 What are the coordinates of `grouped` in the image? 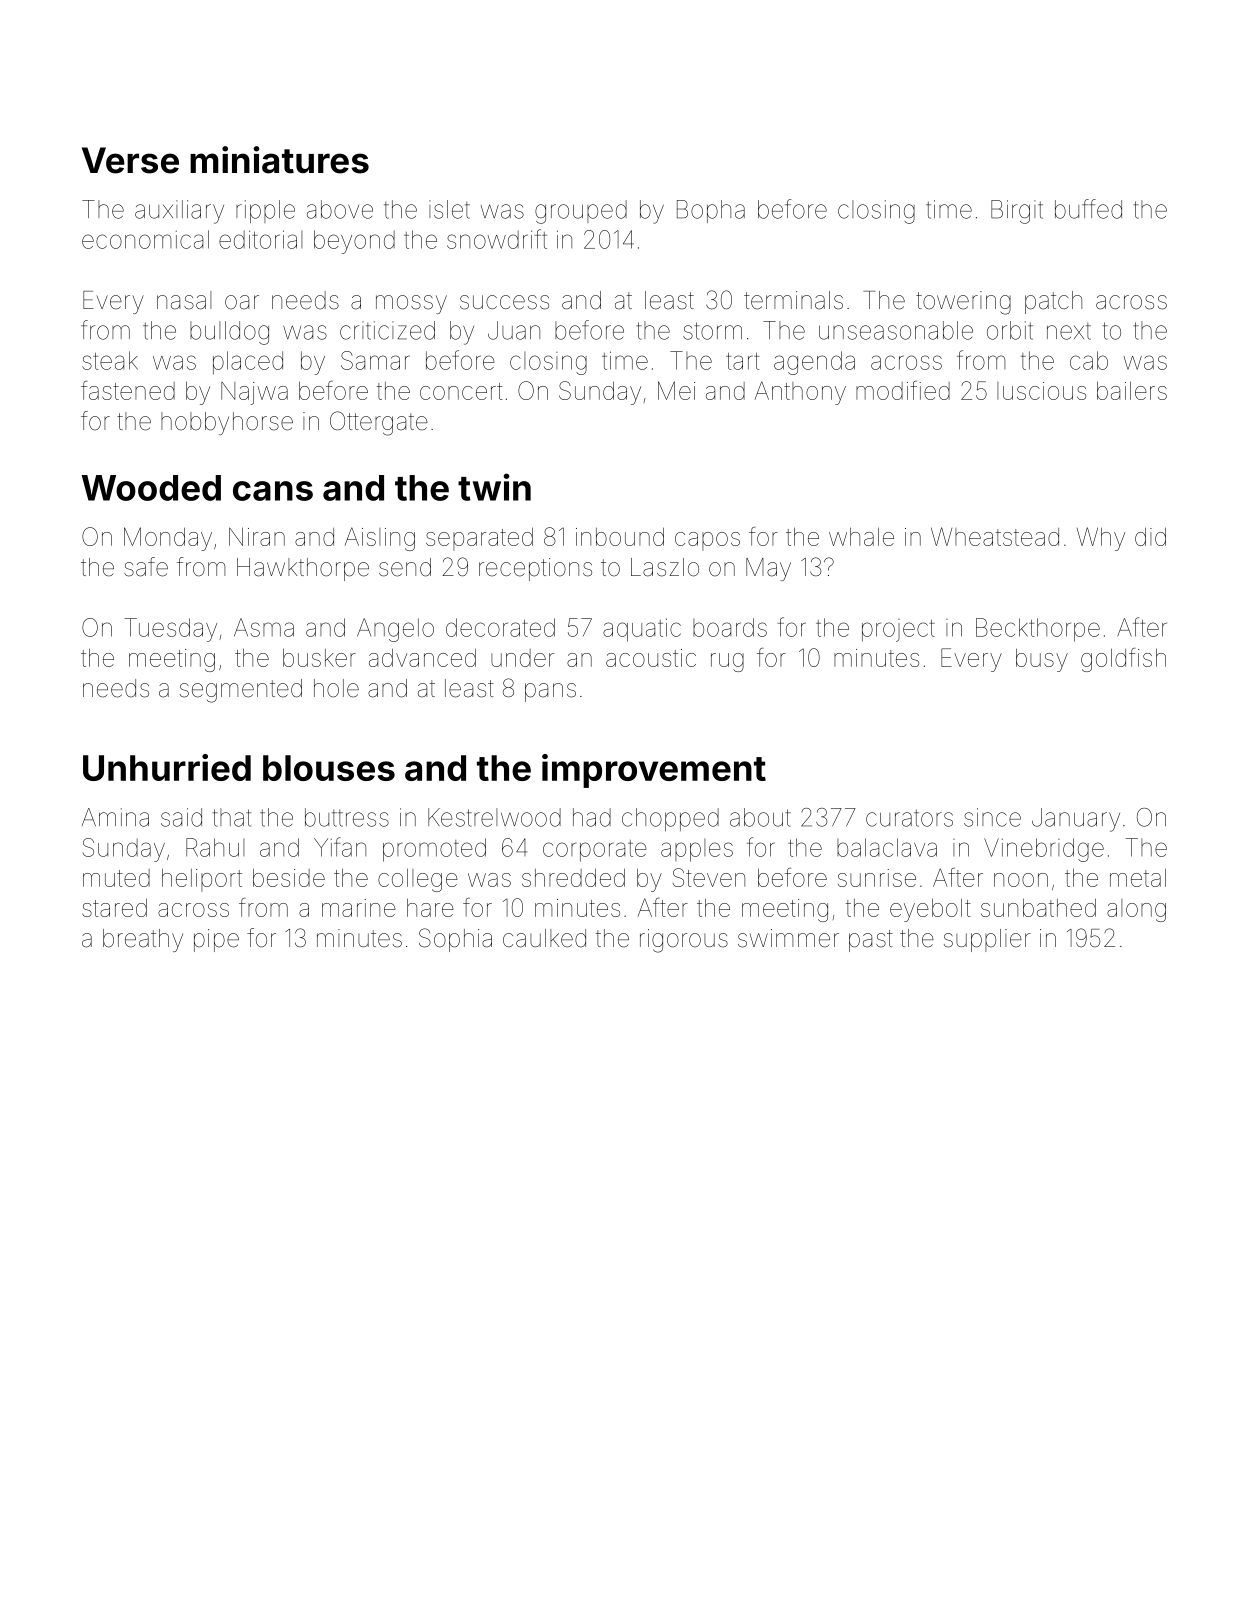 It's located at (581, 212).
